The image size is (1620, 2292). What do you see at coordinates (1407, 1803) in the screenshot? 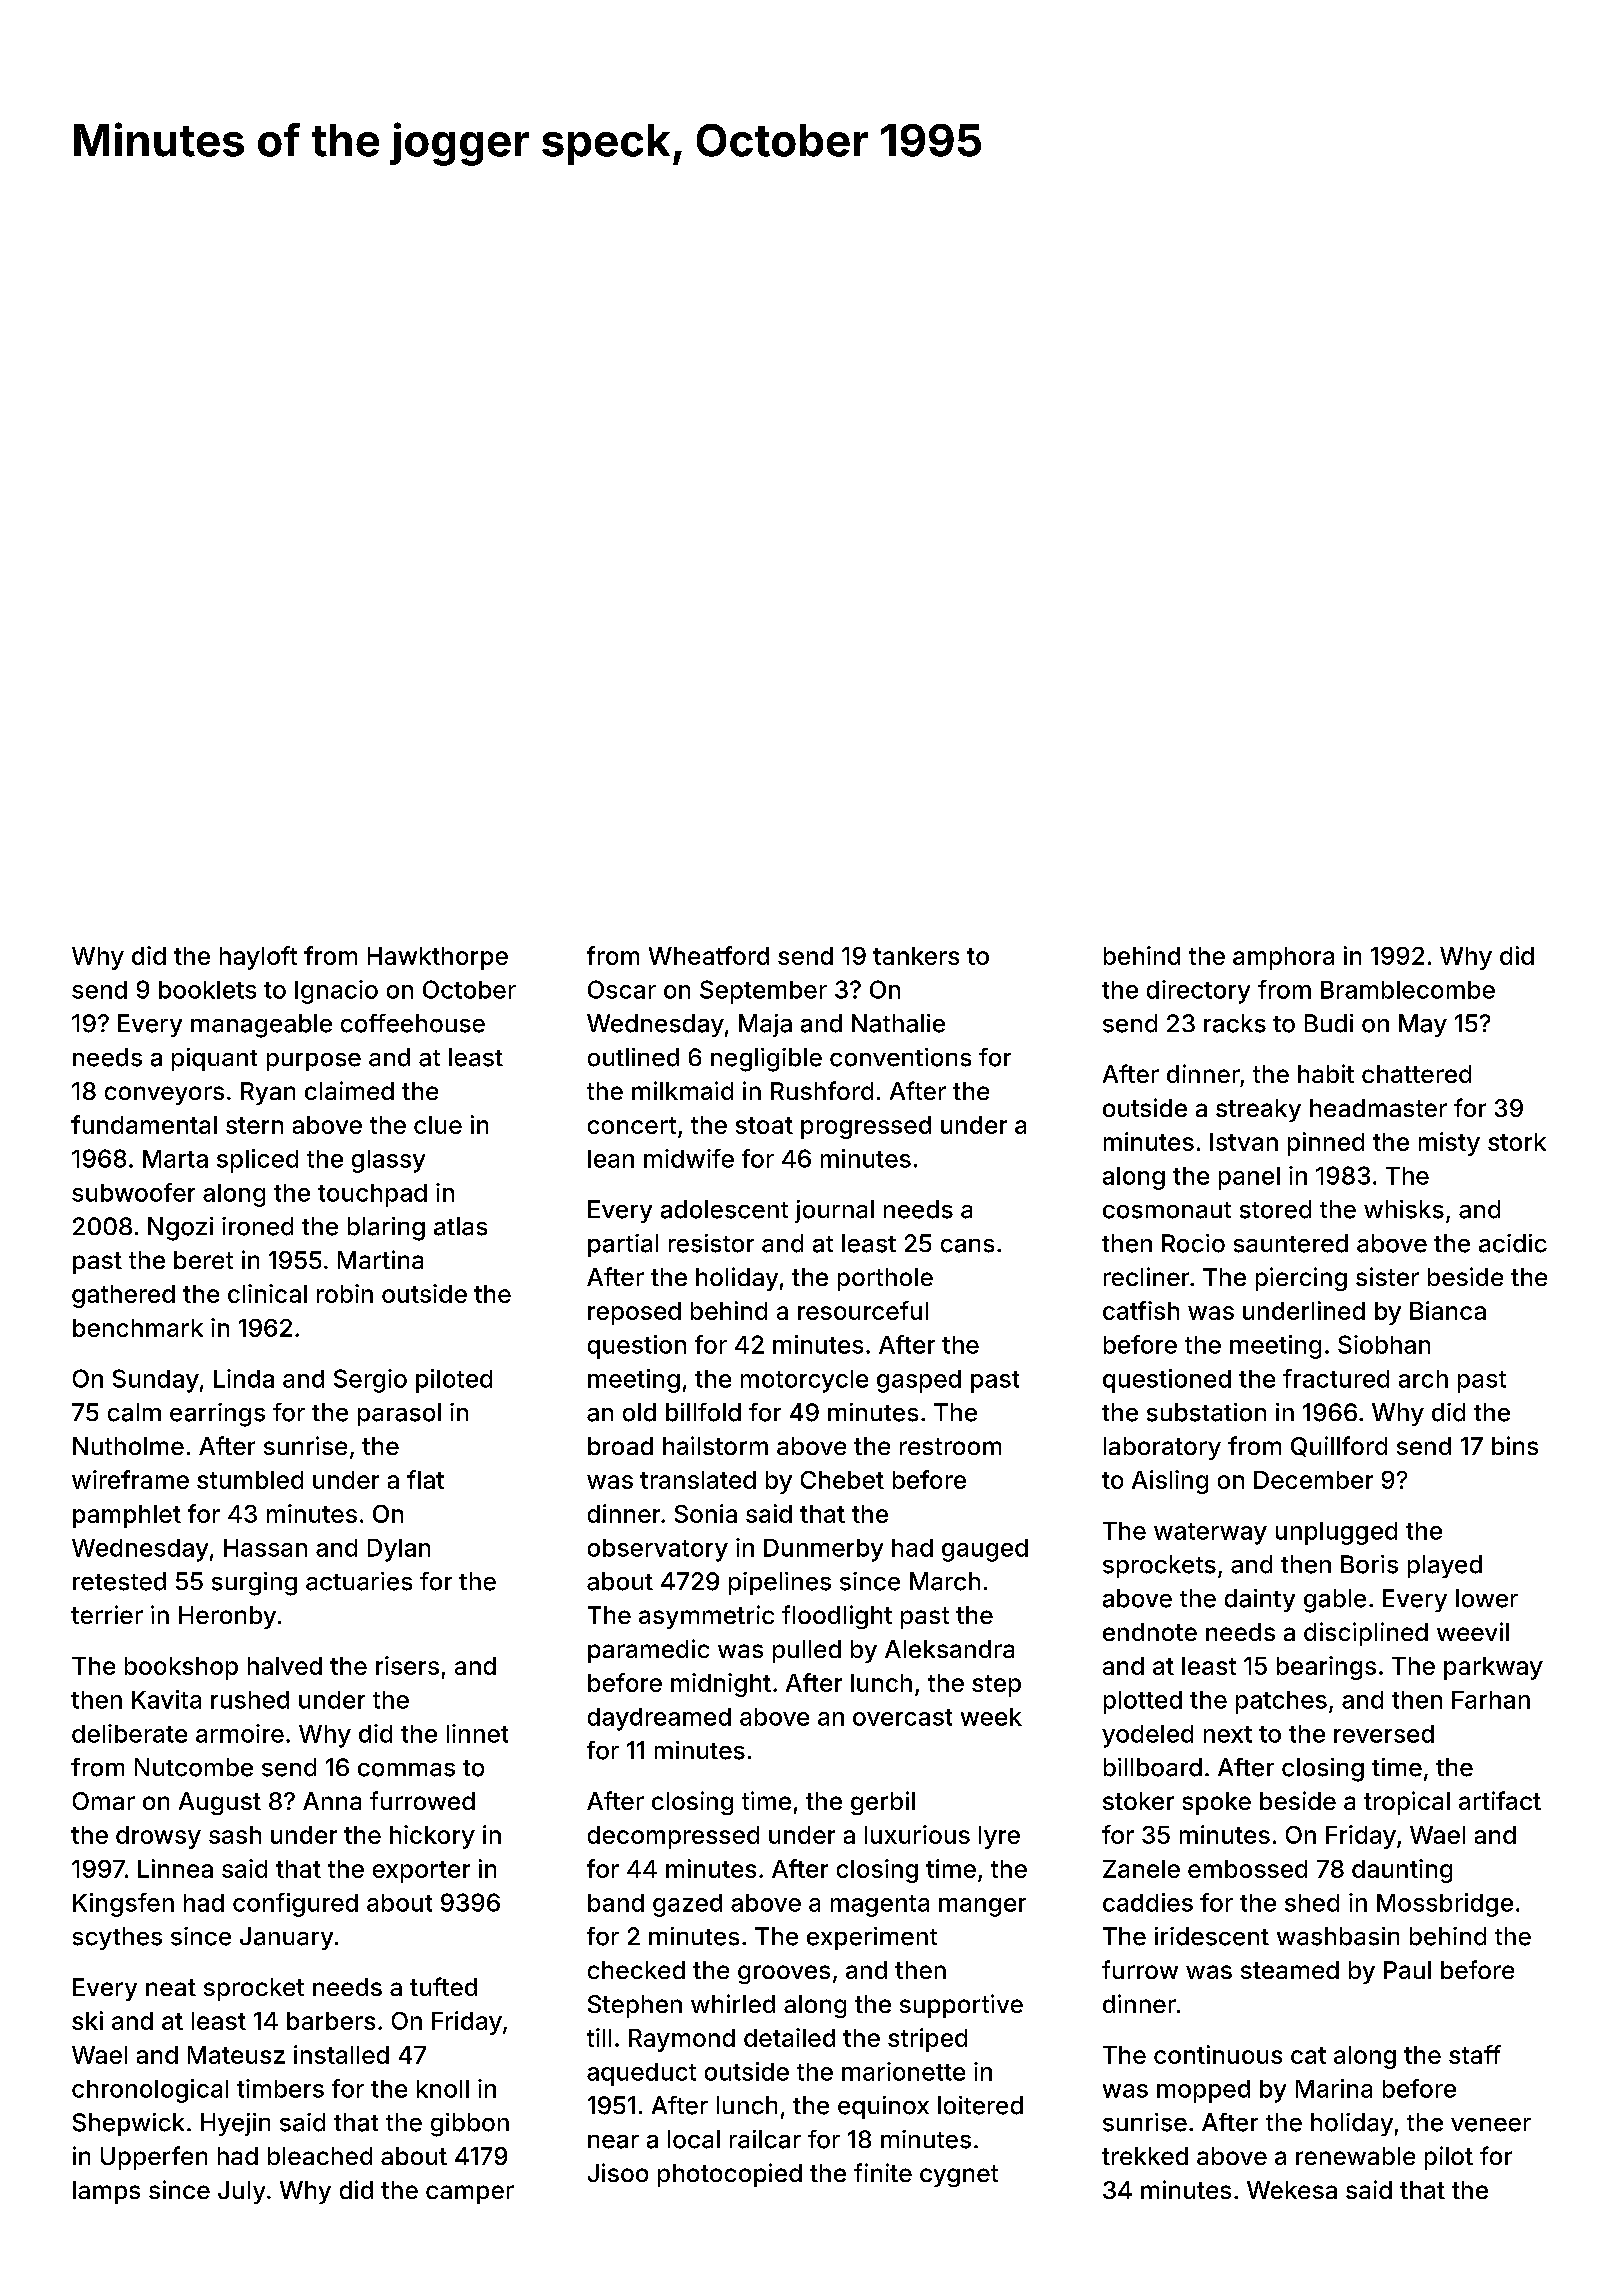
I see `tropical` at bounding box center [1407, 1803].
